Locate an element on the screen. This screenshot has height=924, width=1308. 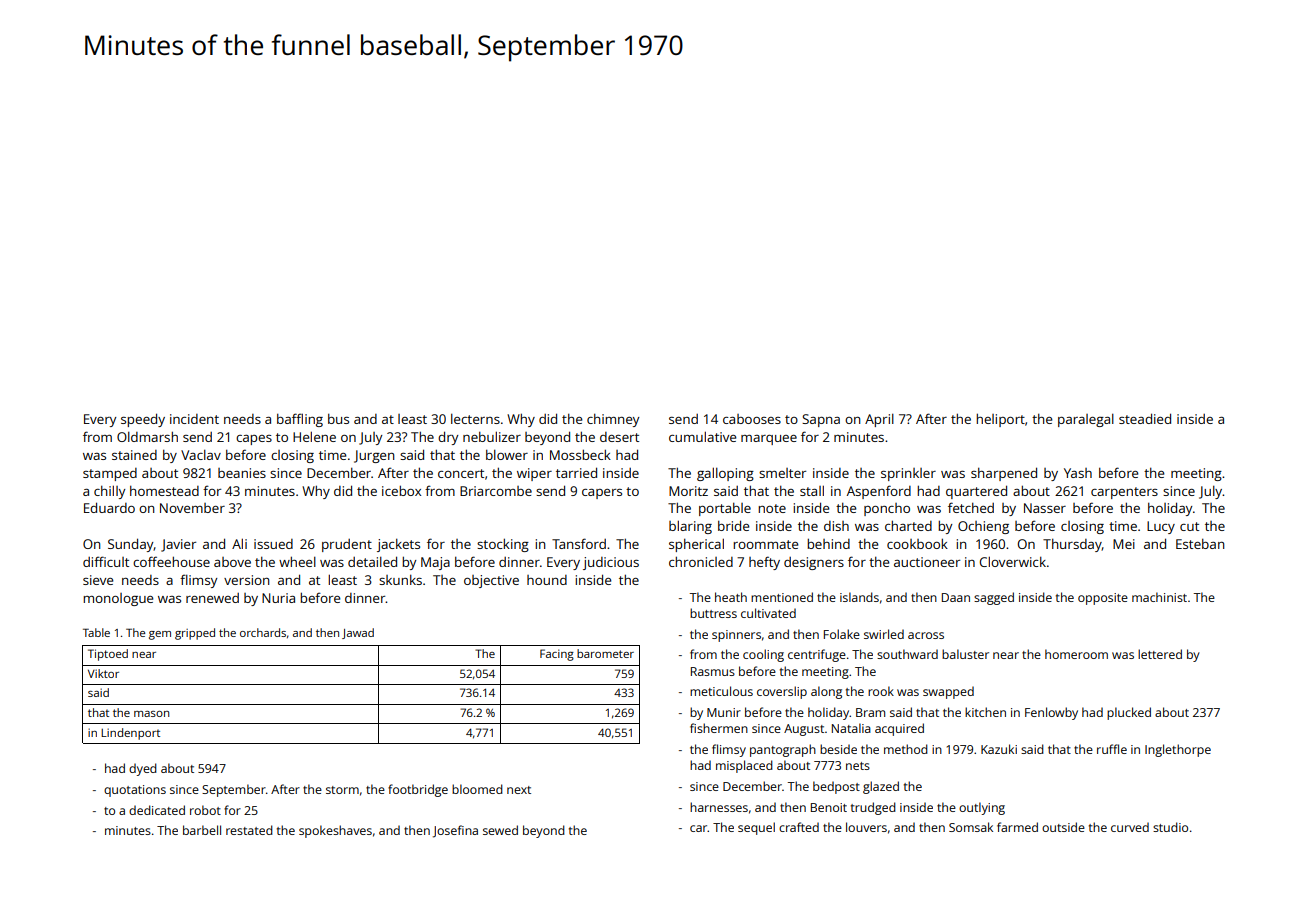
Facing is located at coordinates (557, 655).
